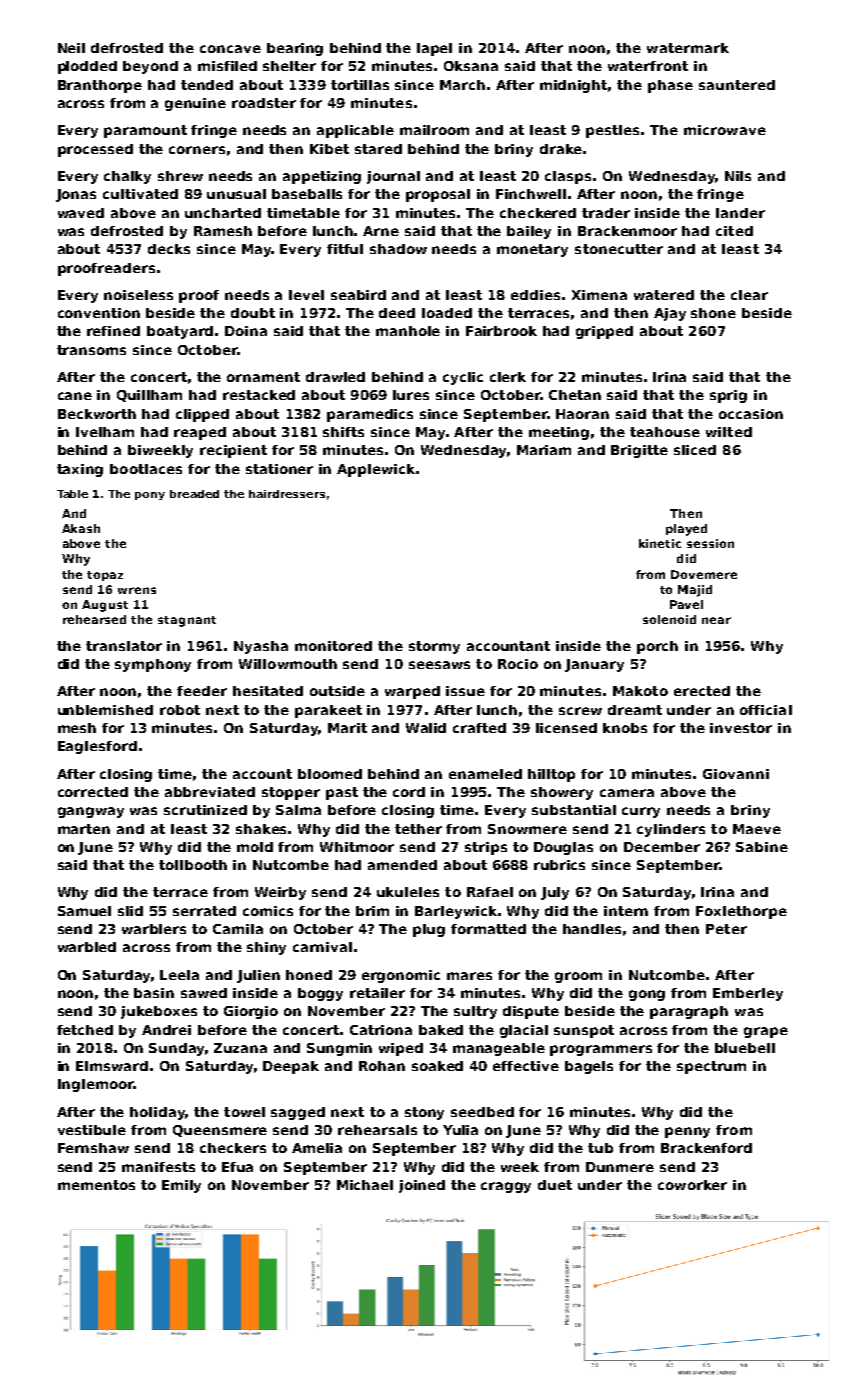 This document has height=1400, width=849. I want to click on cord, so click(409, 792).
